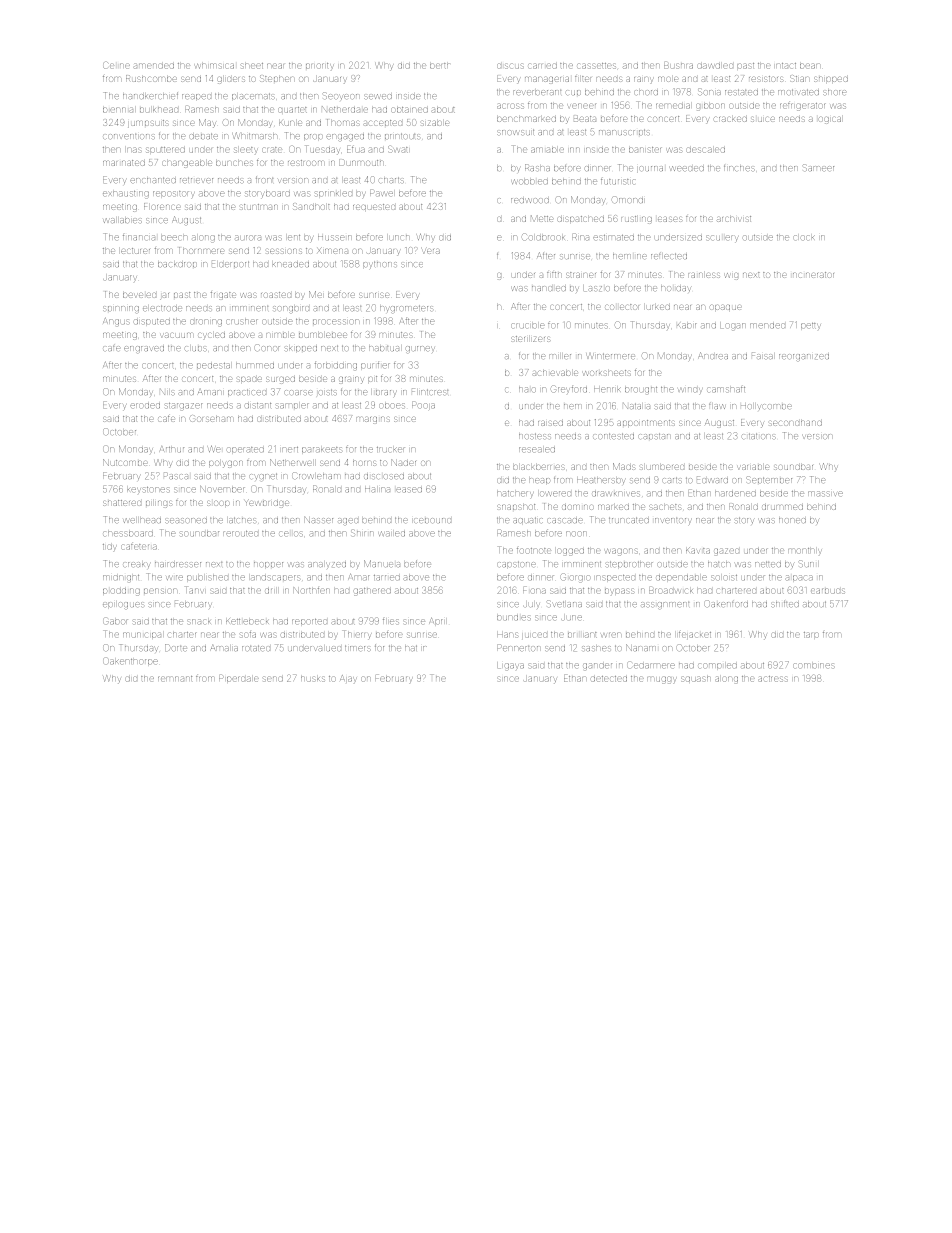  I want to click on Andrea, so click(713, 355).
